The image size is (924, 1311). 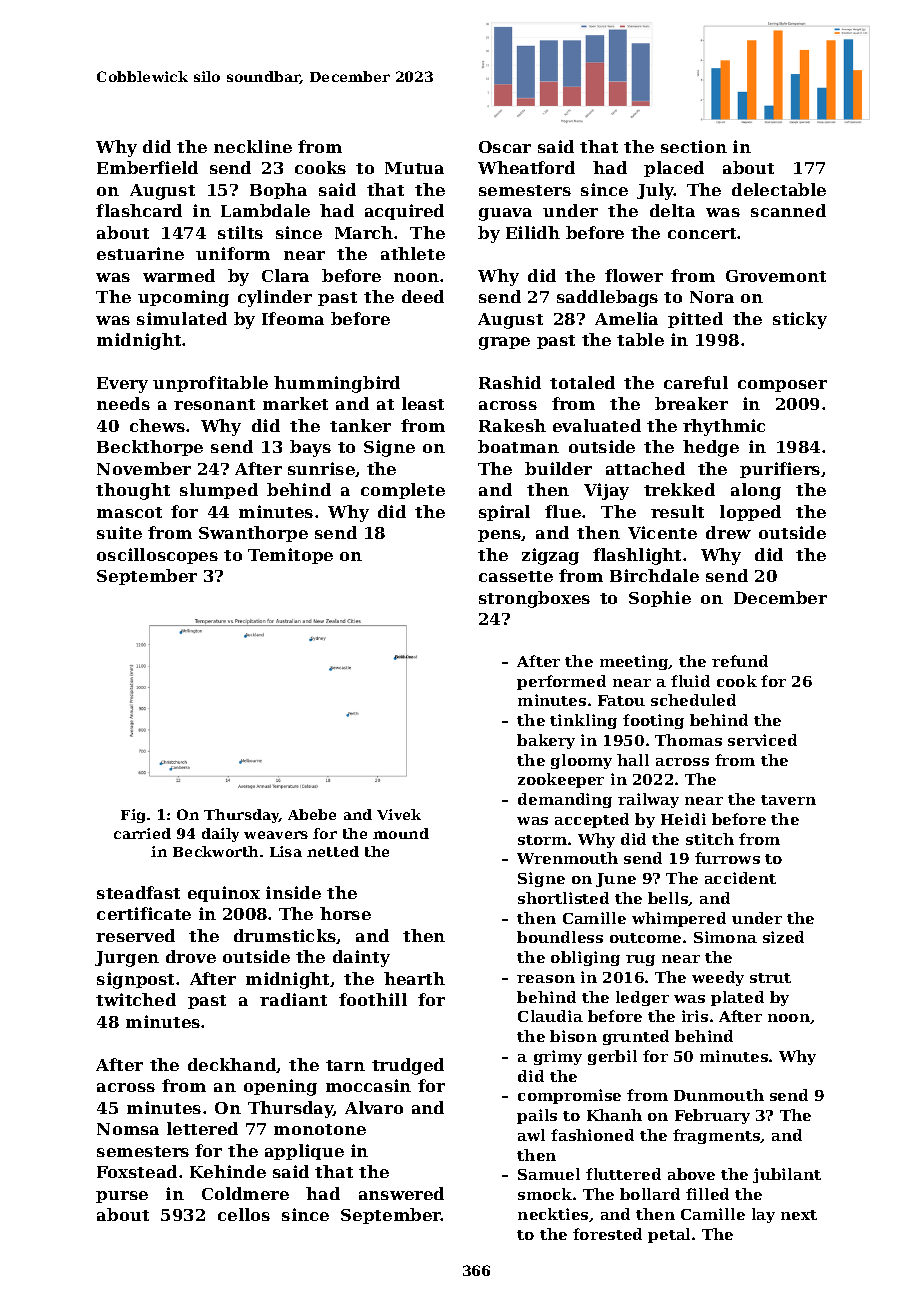 What do you see at coordinates (526, 167) in the image?
I see `Wheatford` at bounding box center [526, 167].
